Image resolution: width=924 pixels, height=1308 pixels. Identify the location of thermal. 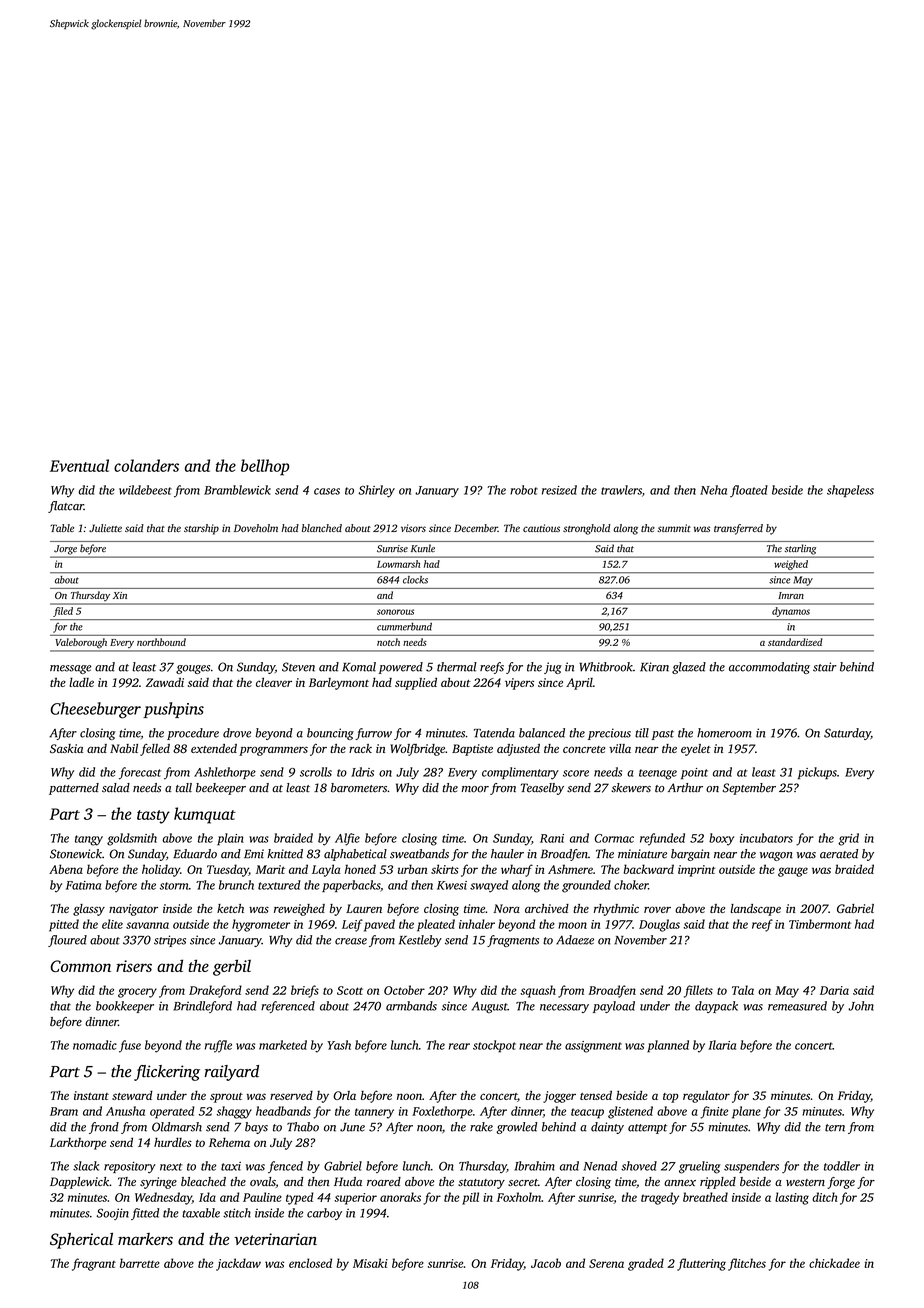
(457, 667).
